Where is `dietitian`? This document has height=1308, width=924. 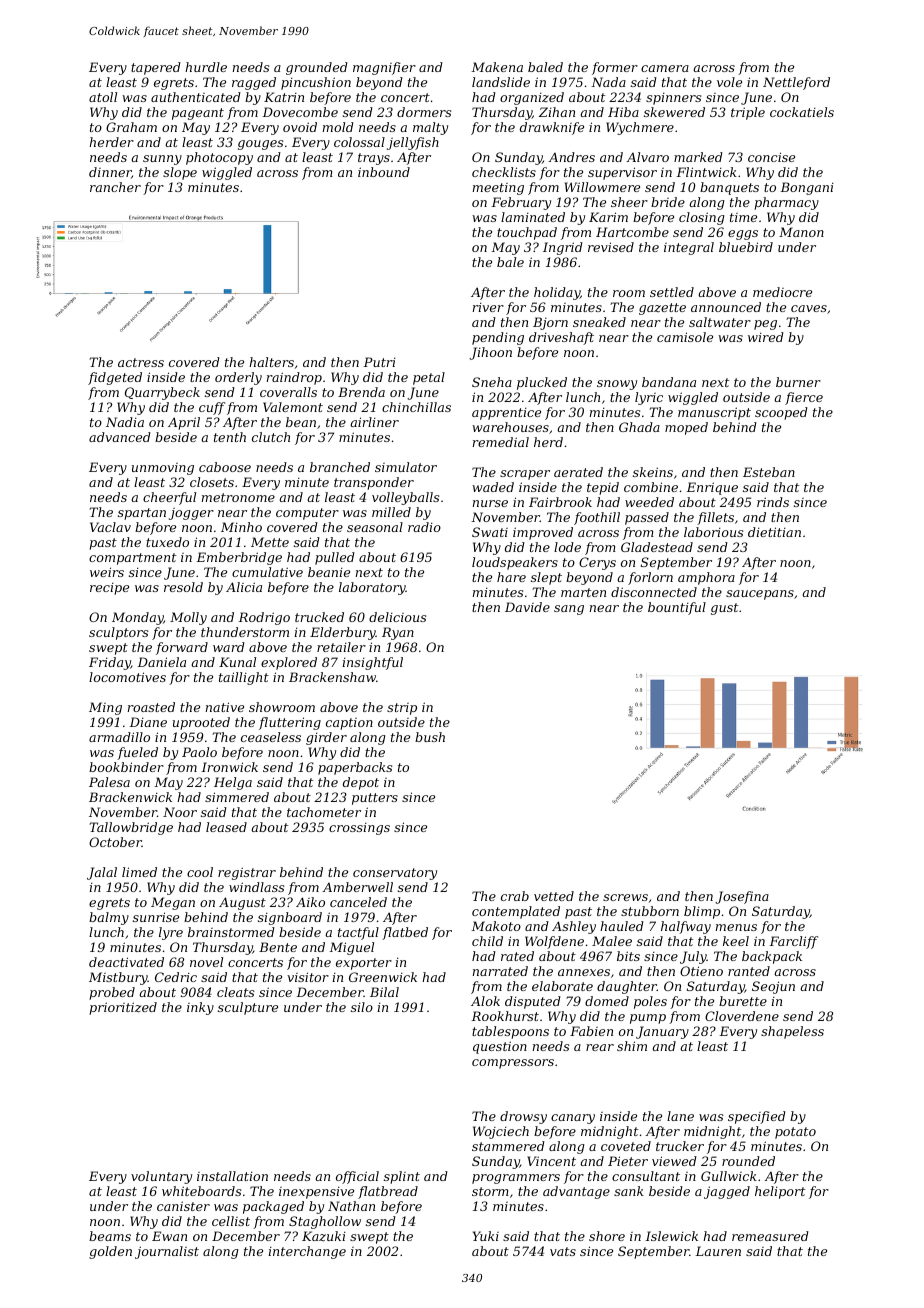
dietitian is located at coordinates (774, 532).
